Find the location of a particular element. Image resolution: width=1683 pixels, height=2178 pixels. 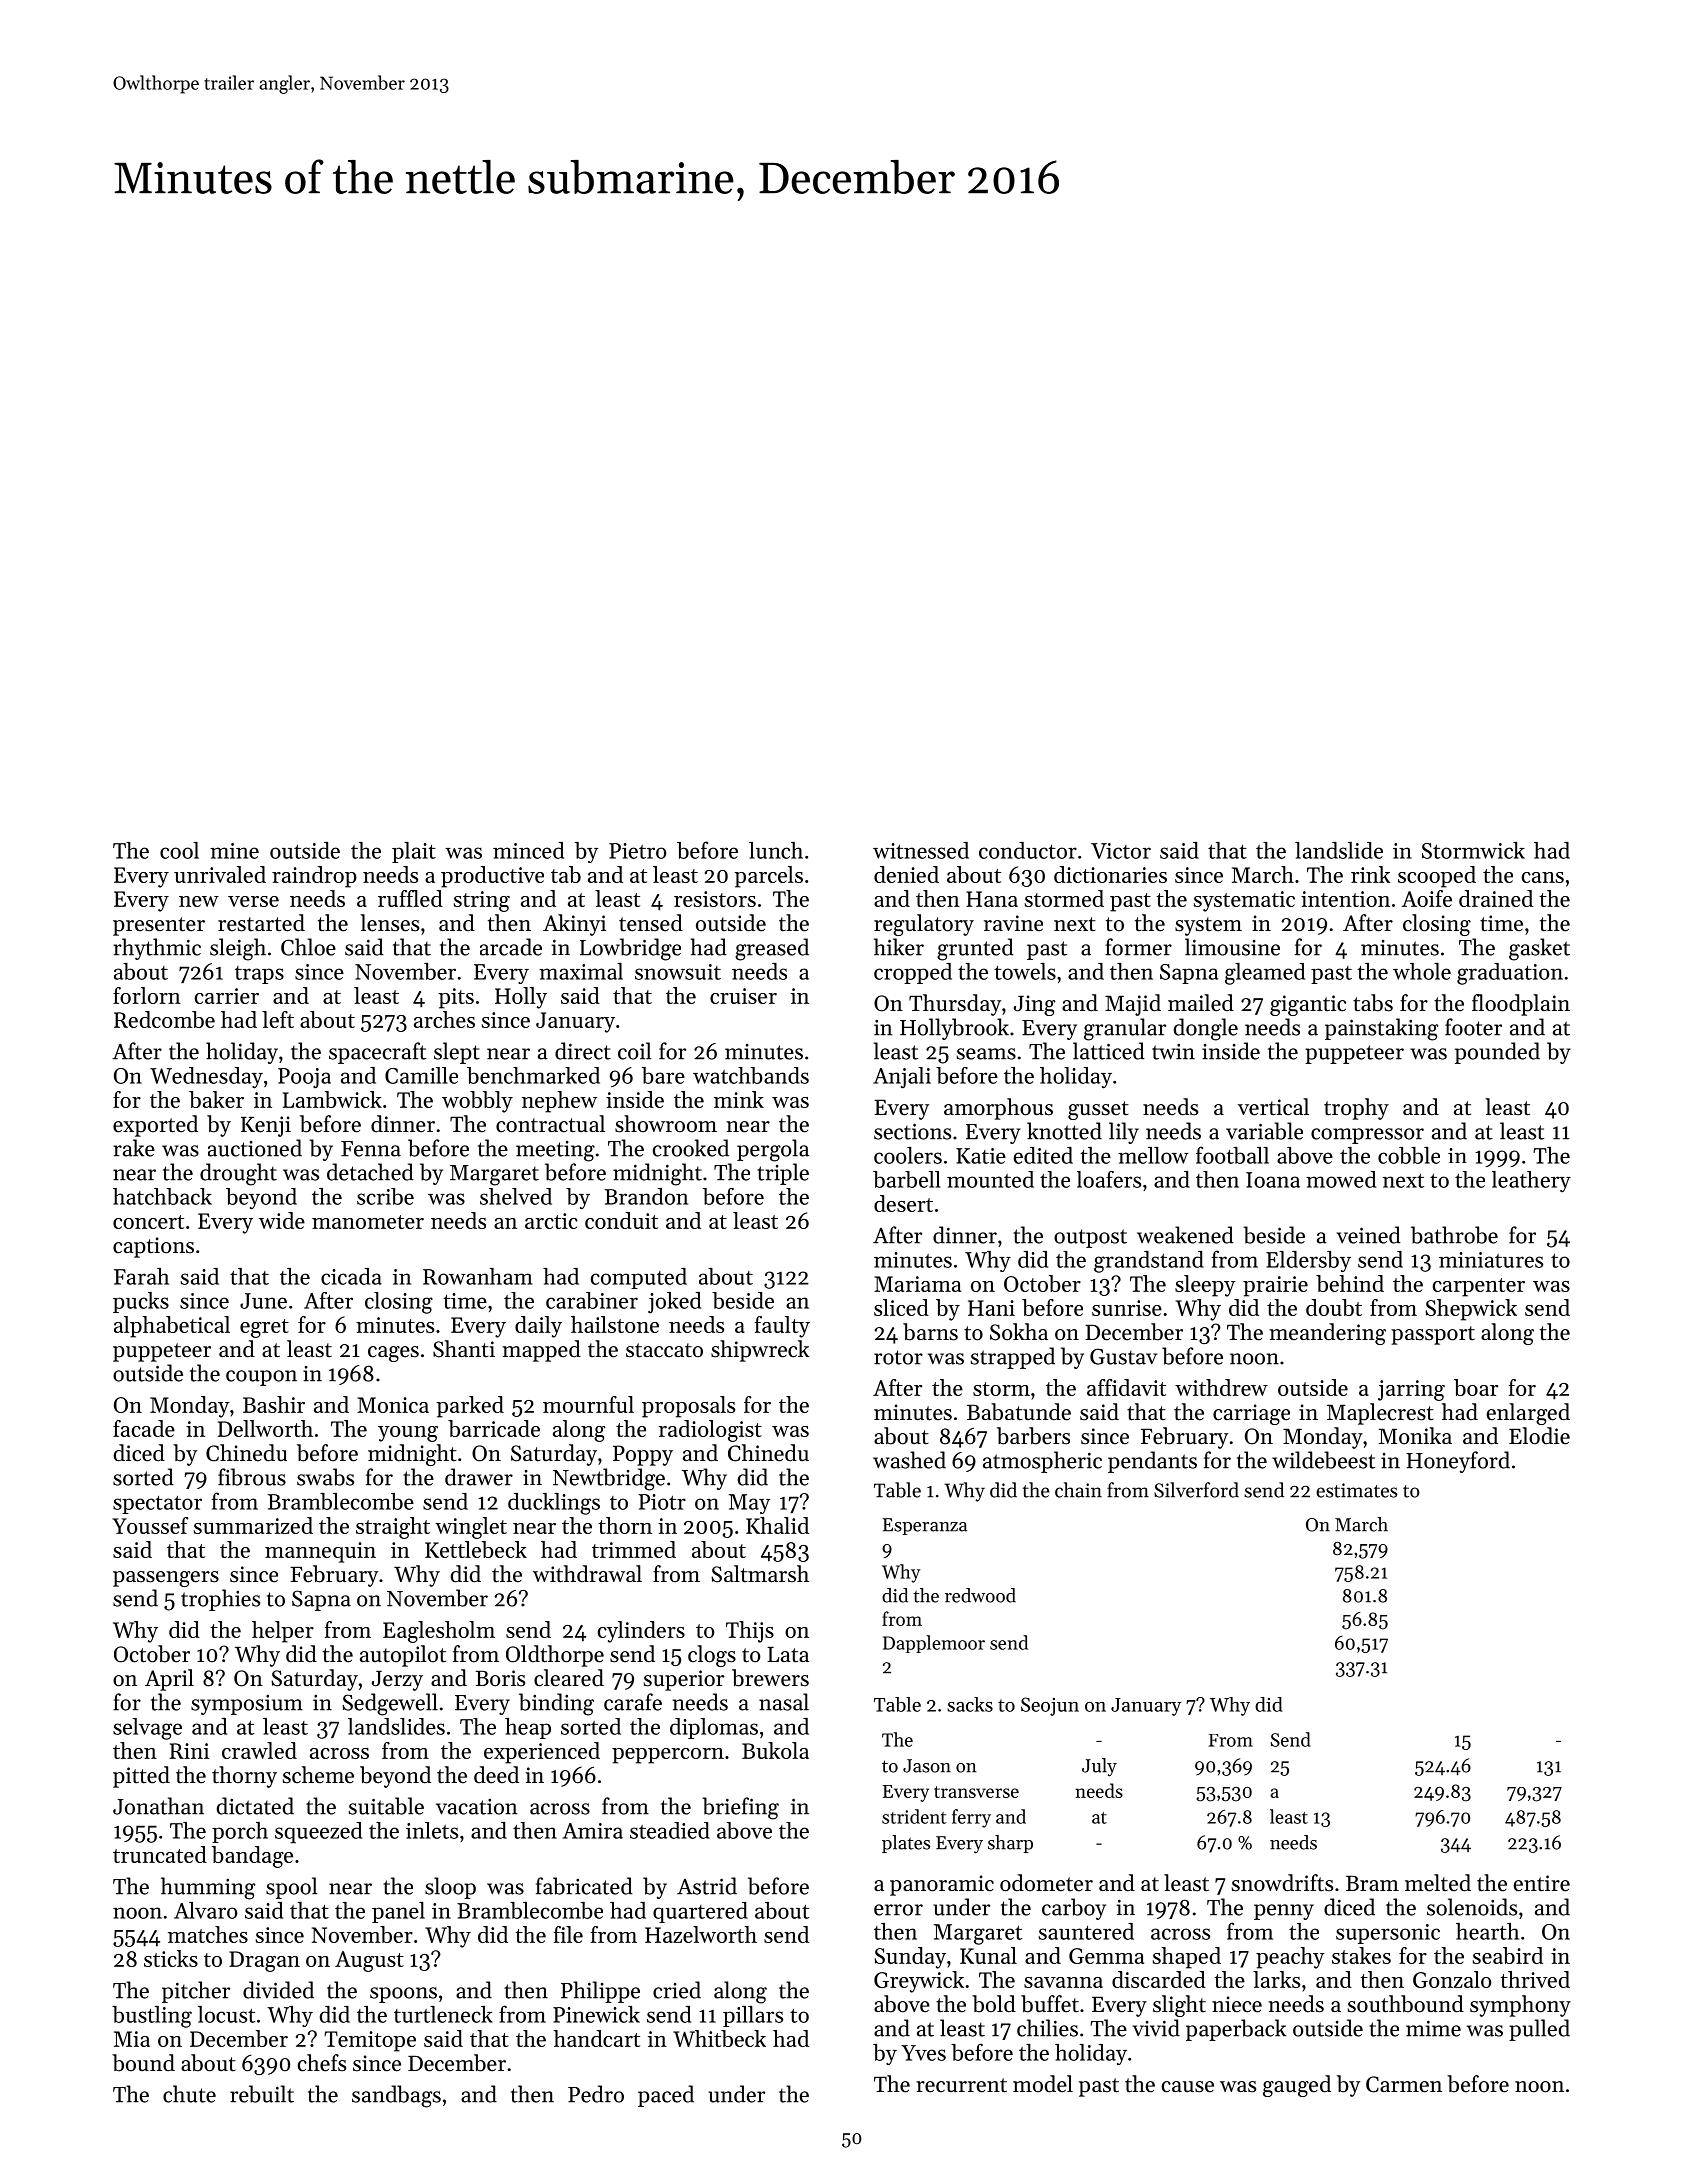

chute is located at coordinates (189, 2094).
